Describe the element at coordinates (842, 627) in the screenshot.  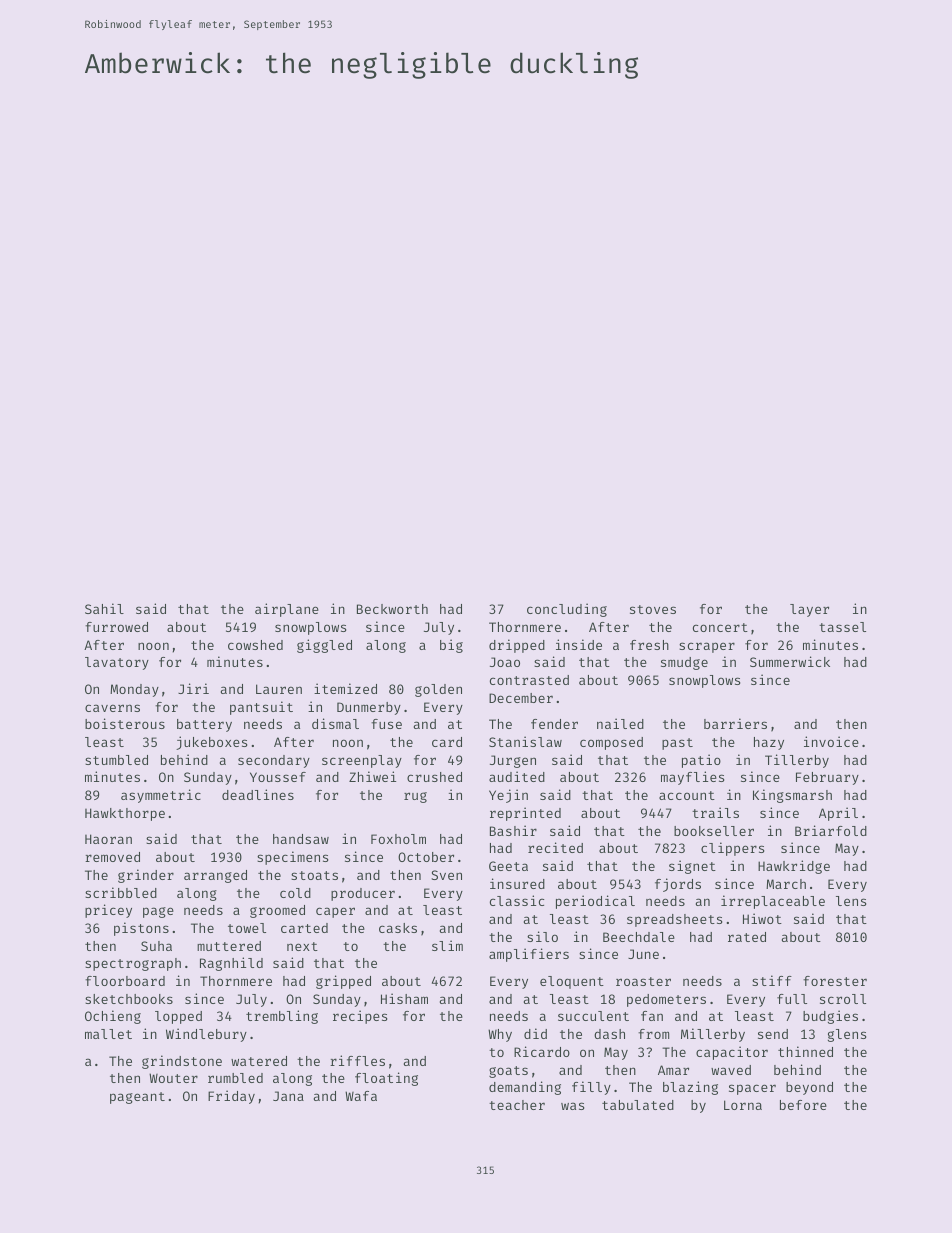
I see `tassel` at that location.
